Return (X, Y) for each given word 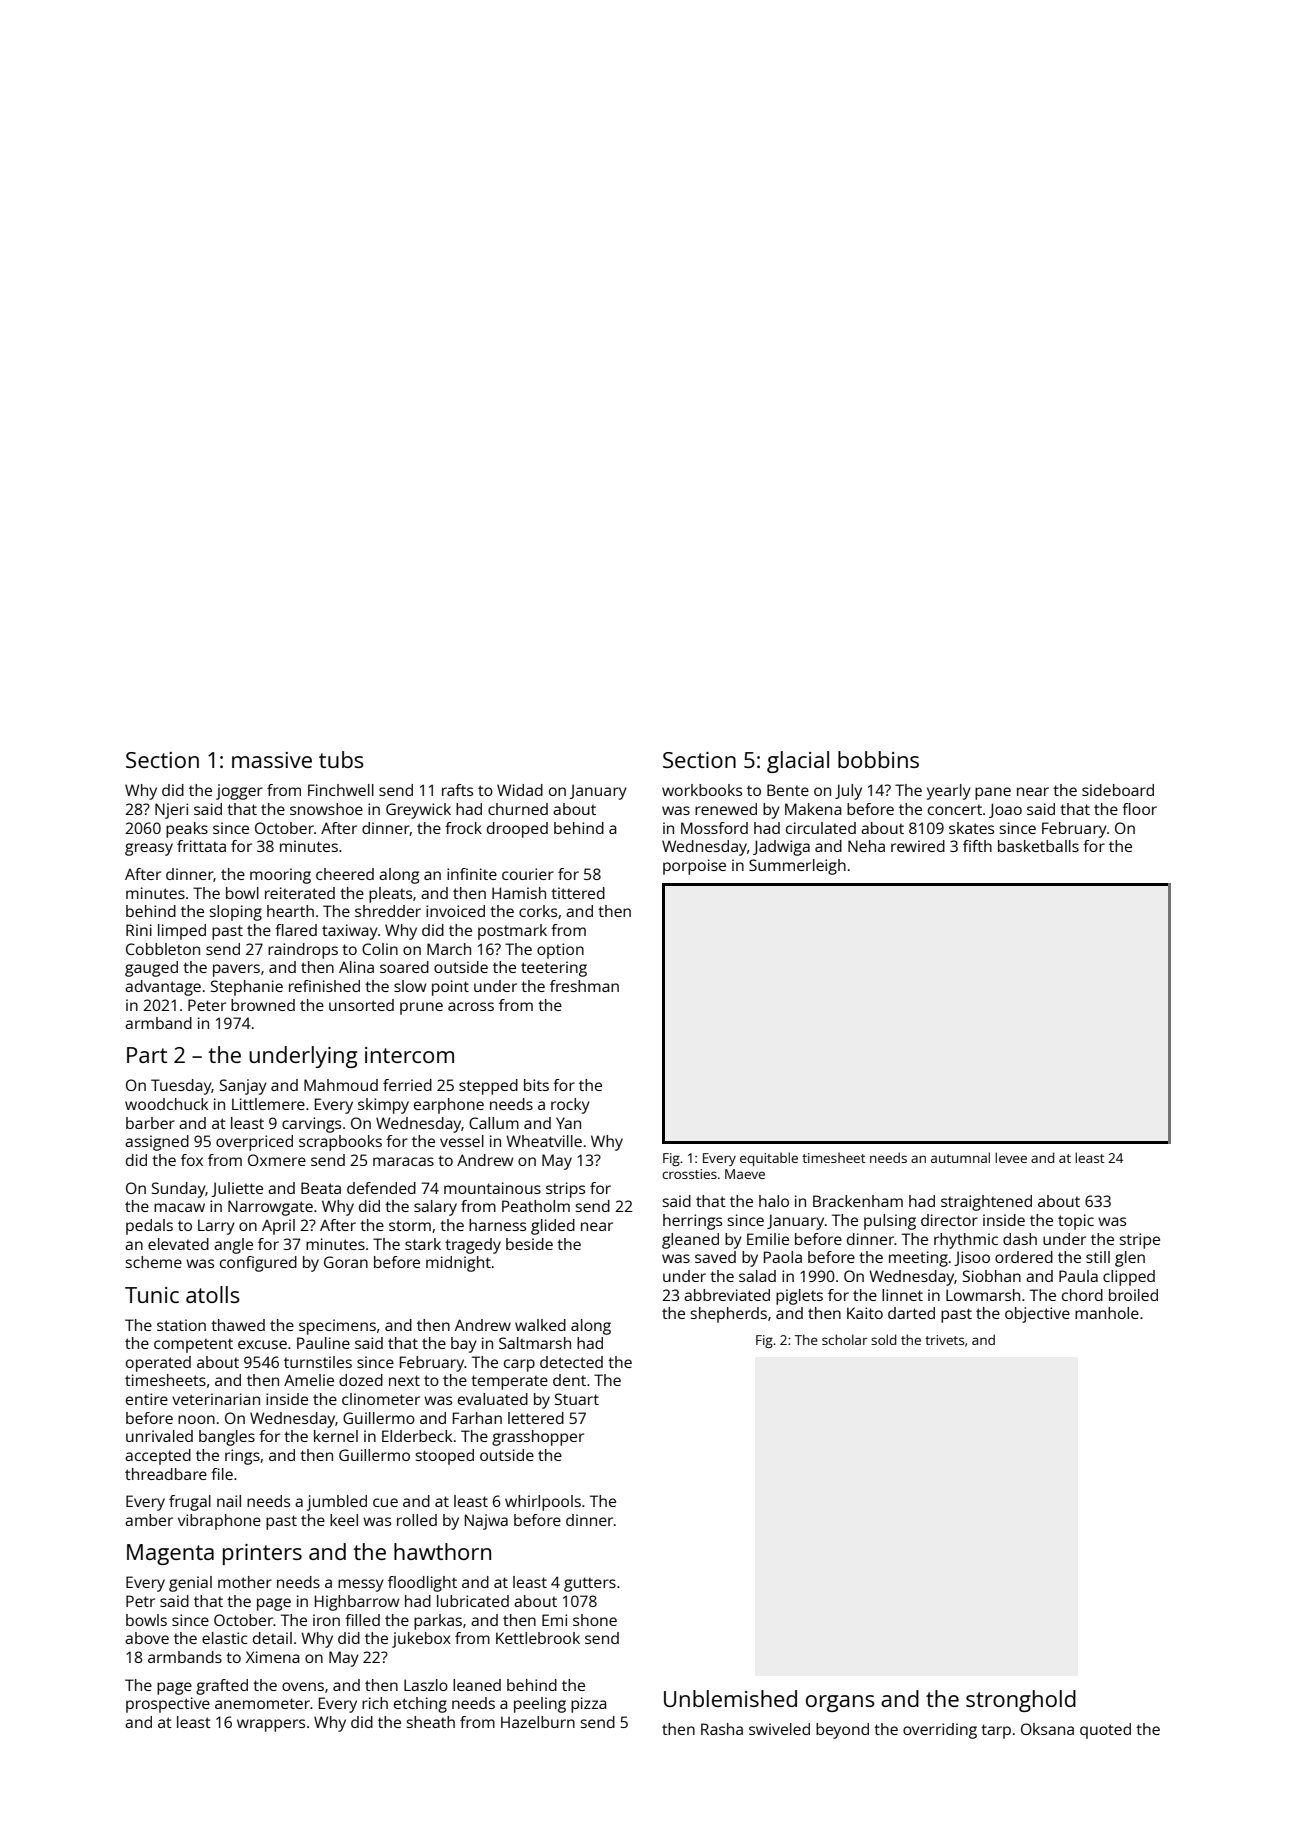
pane (993, 793)
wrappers (271, 1725)
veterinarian (216, 1399)
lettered (536, 1418)
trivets (944, 1340)
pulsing (890, 1222)
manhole (1107, 1313)
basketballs (1038, 846)
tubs (341, 759)
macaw (179, 1207)
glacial (798, 762)
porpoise (694, 867)
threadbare (166, 1474)
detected (571, 1362)
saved (715, 1257)
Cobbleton (163, 949)
